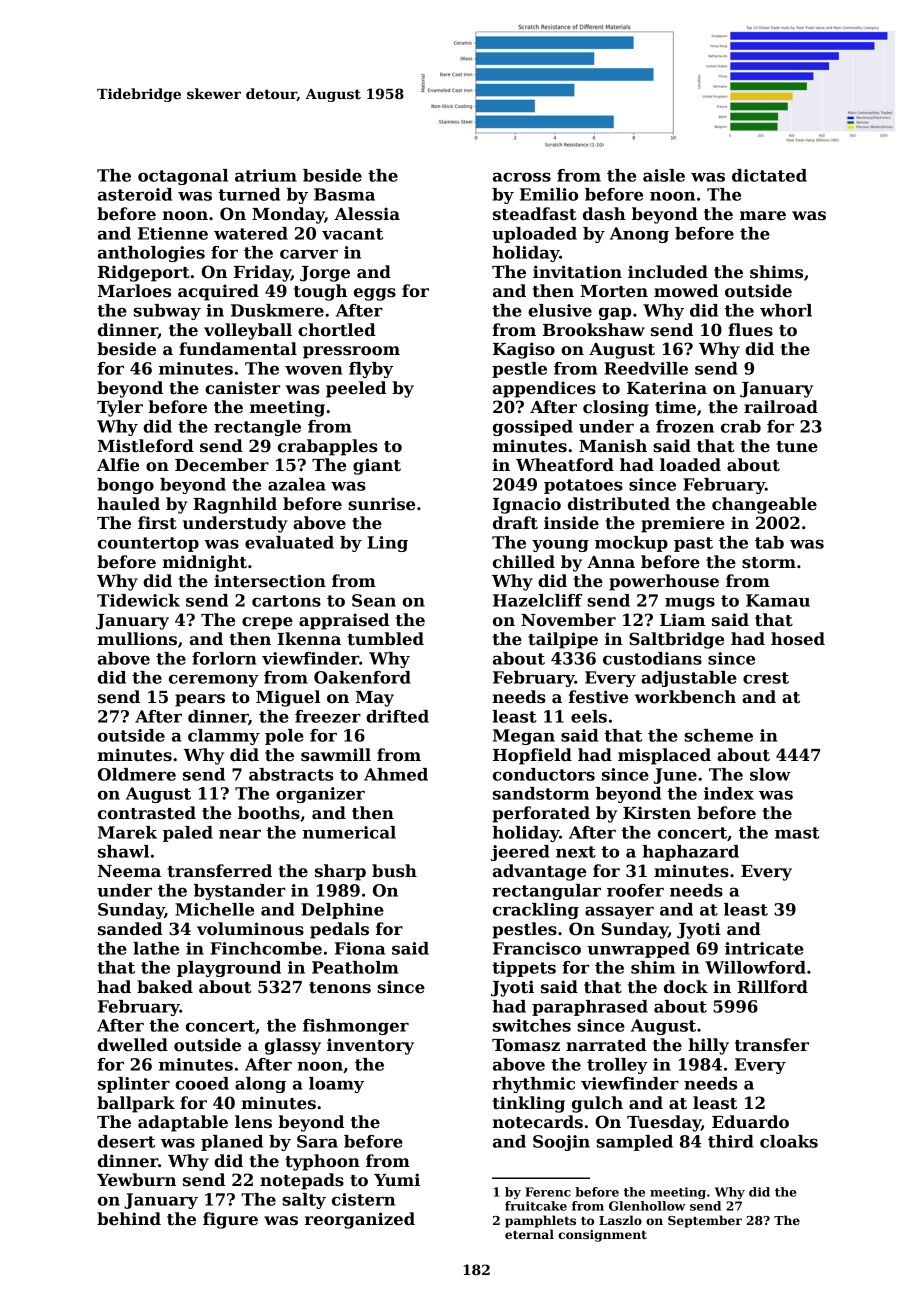 This document has height=1311, width=924. I want to click on tailpipe, so click(563, 640).
